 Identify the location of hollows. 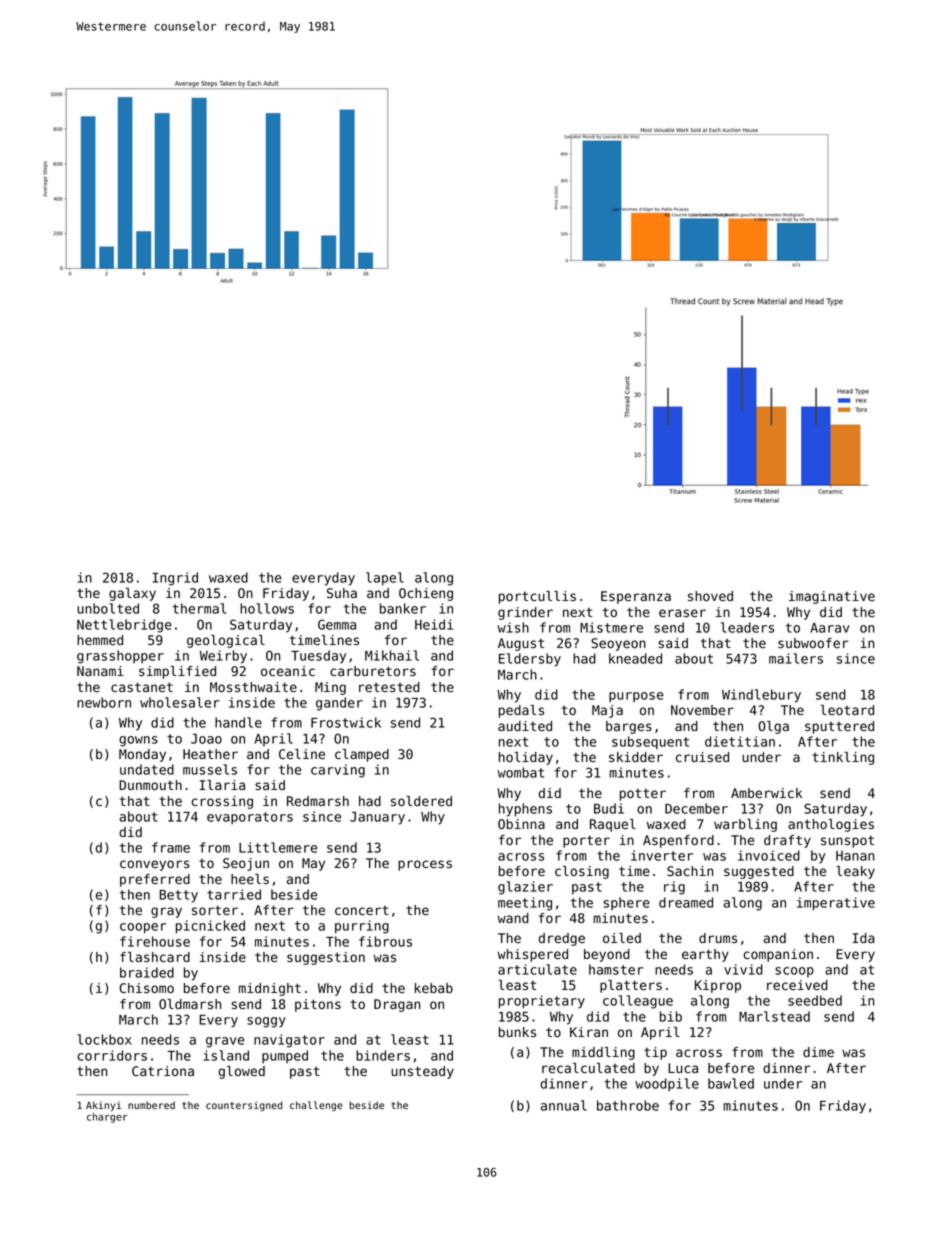
(267, 608).
